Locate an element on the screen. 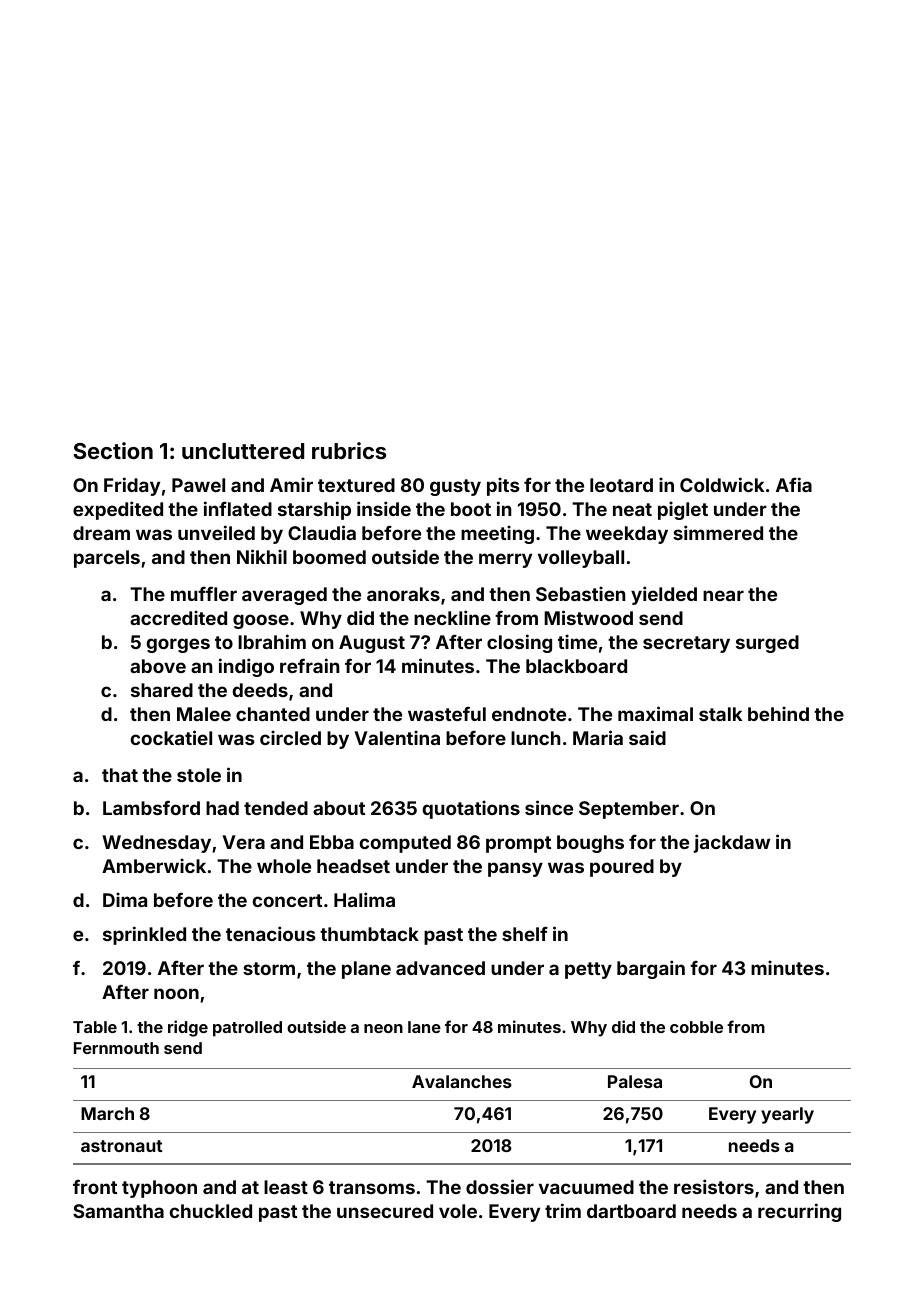  Lambsford is located at coordinates (151, 808).
